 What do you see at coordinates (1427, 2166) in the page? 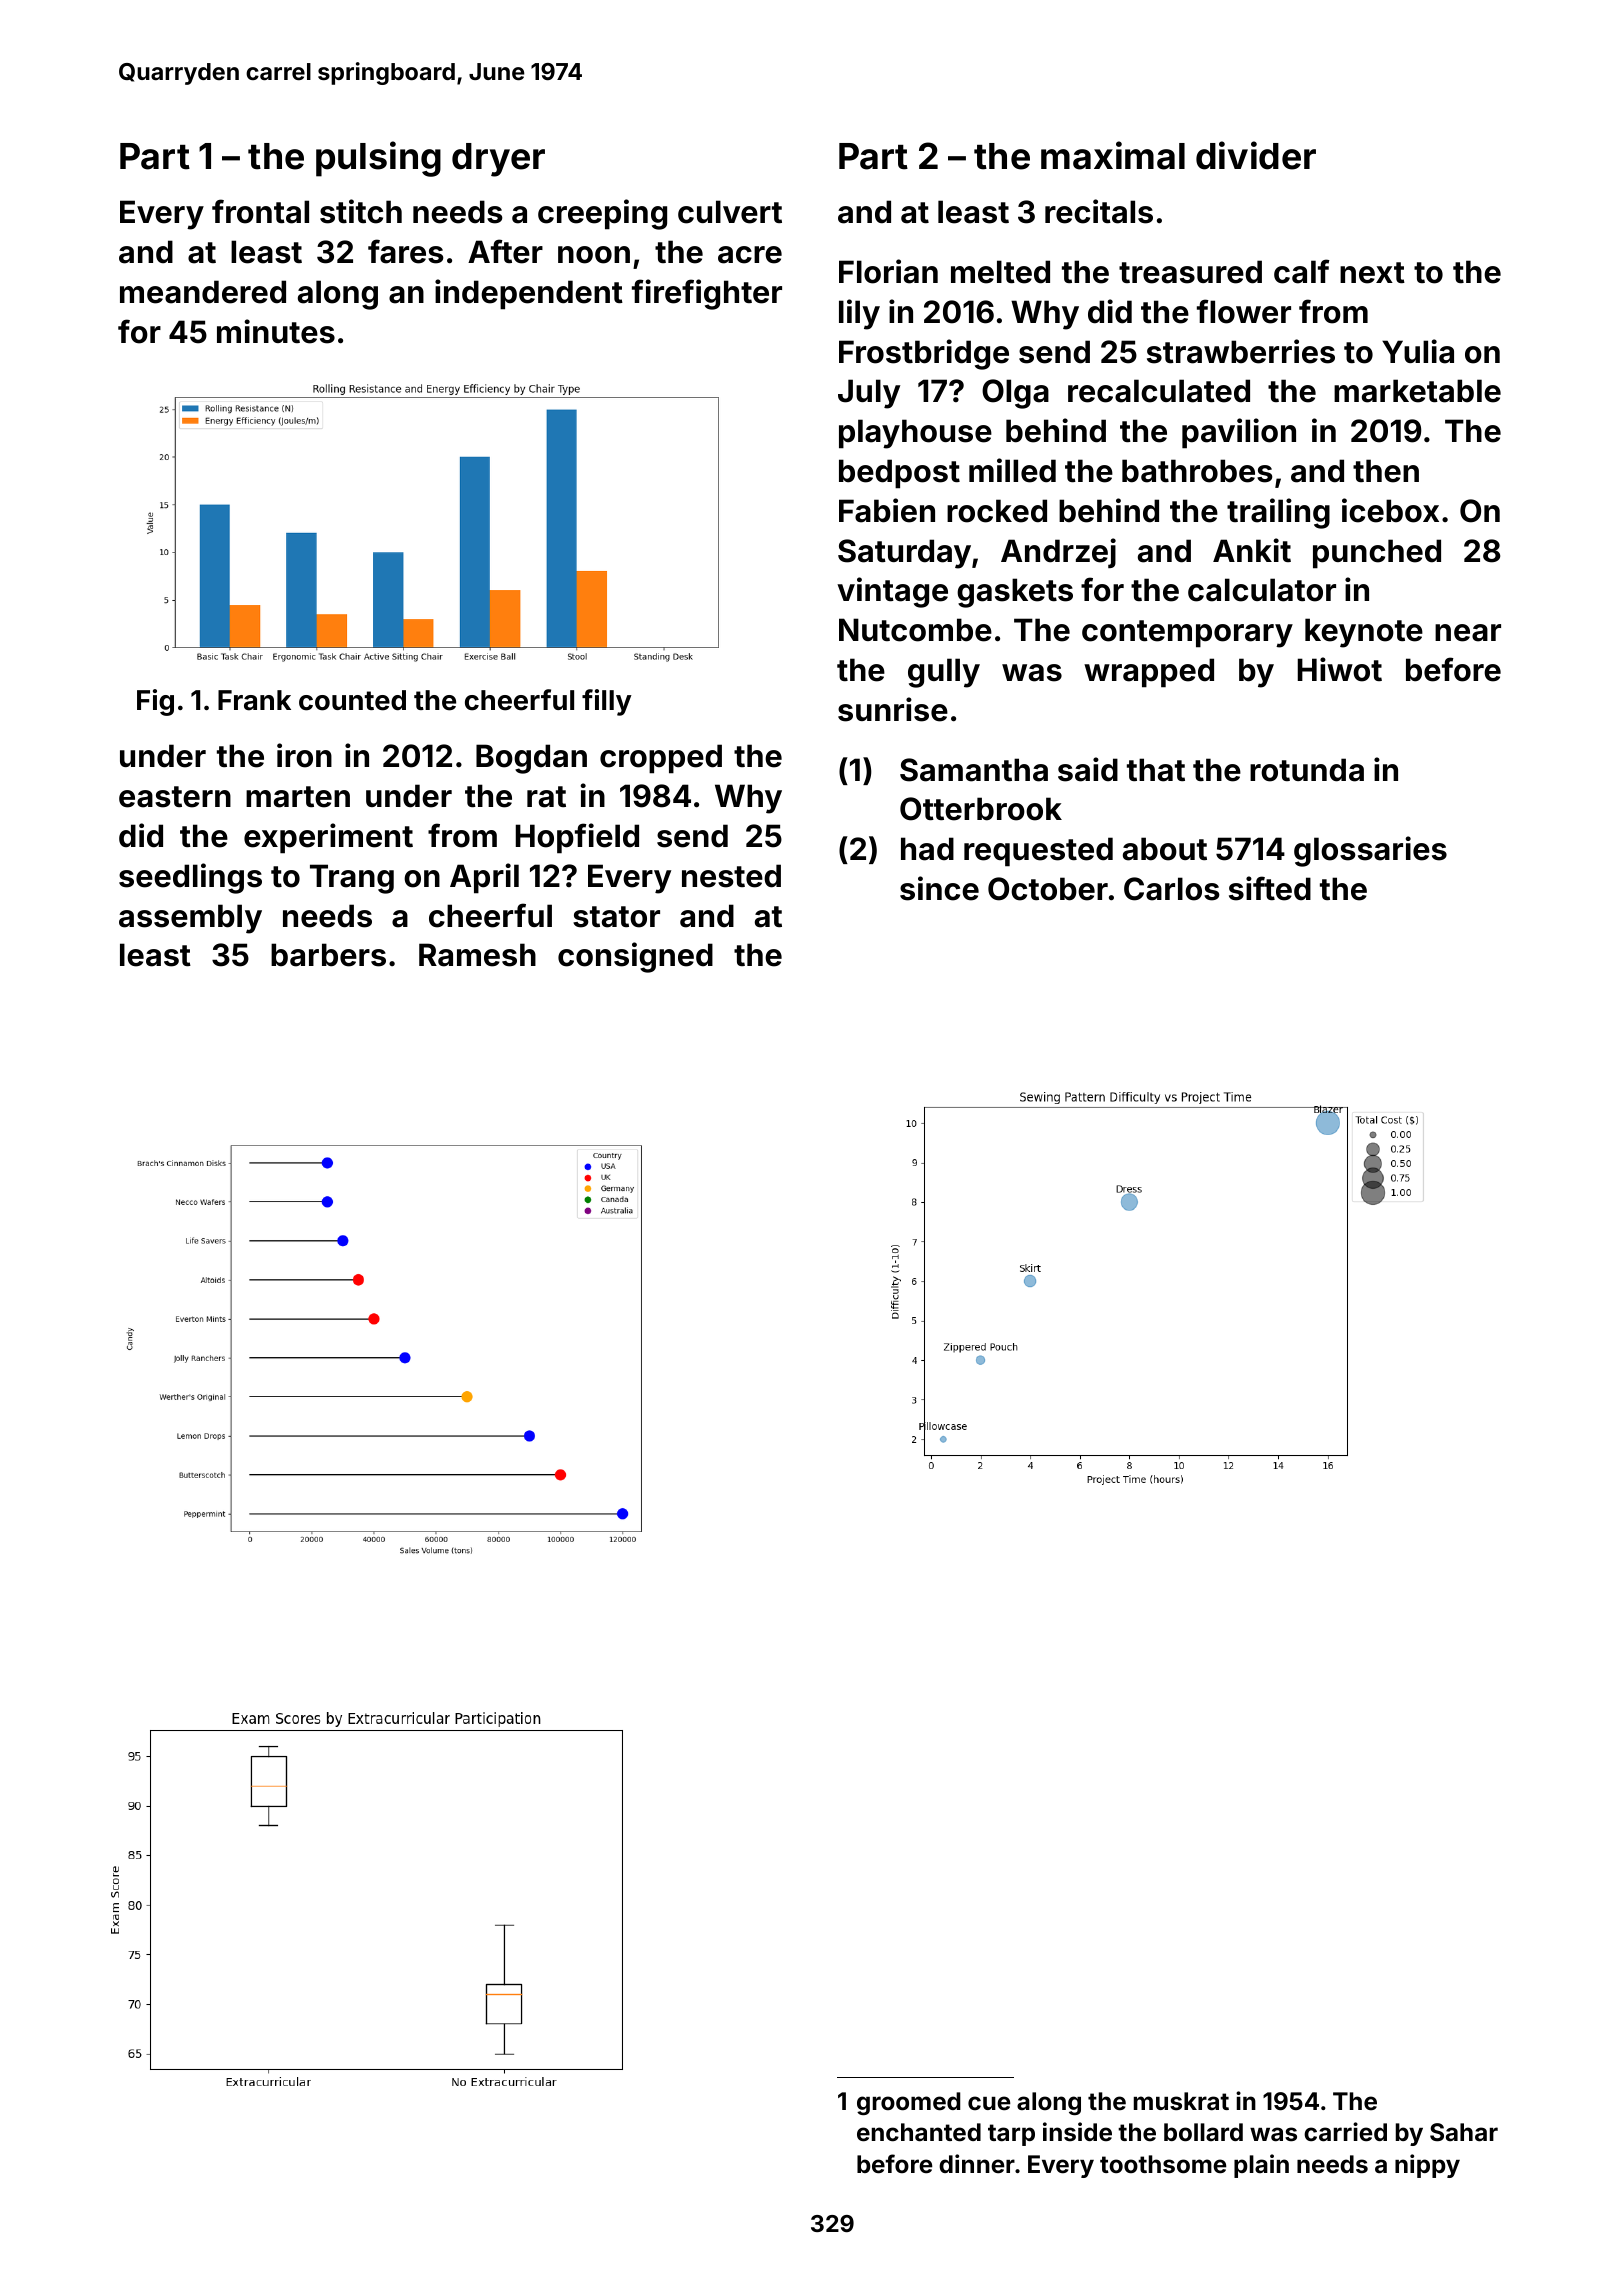
I see `nippy` at bounding box center [1427, 2166].
